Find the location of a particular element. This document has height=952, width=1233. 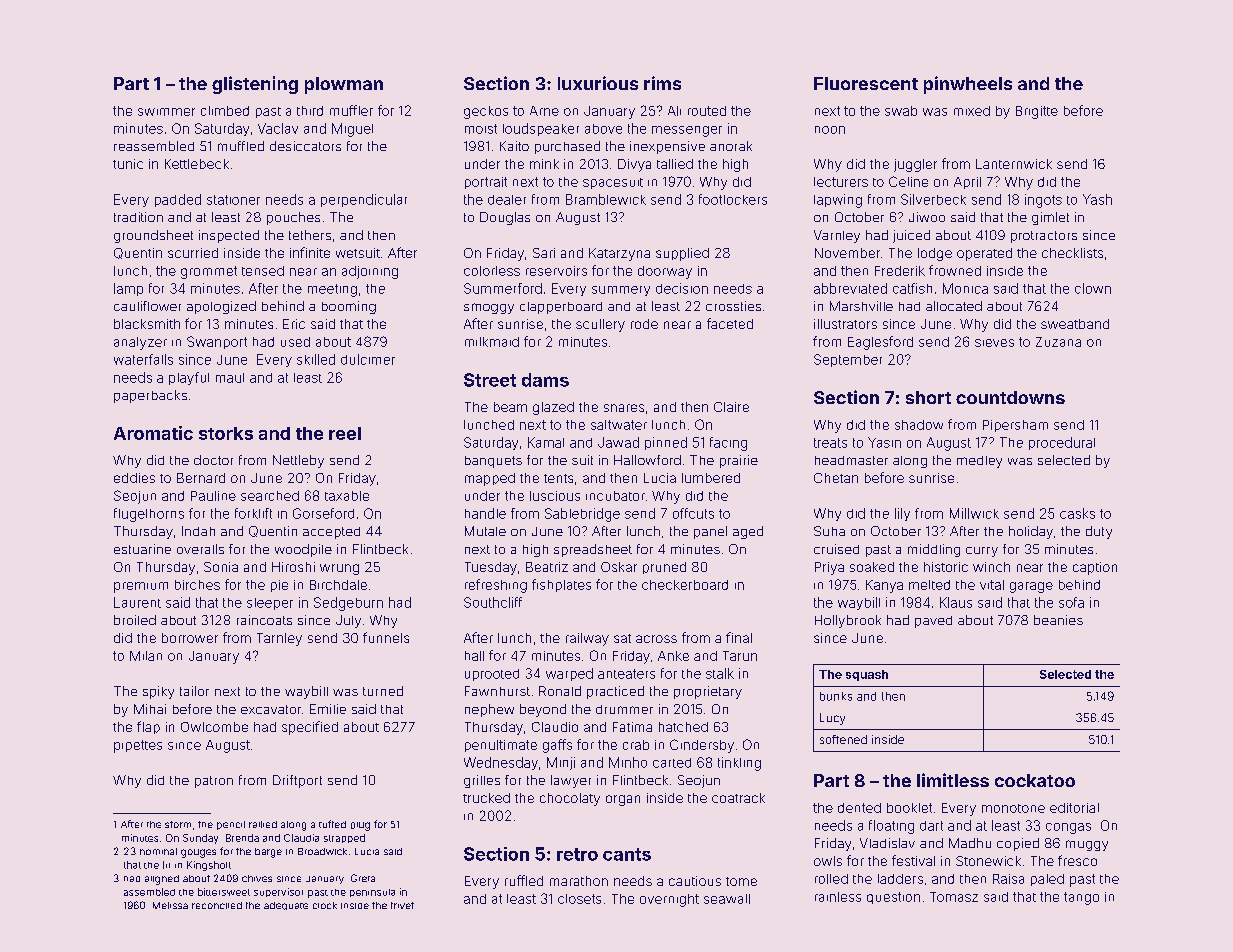

glistening is located at coordinates (255, 85).
